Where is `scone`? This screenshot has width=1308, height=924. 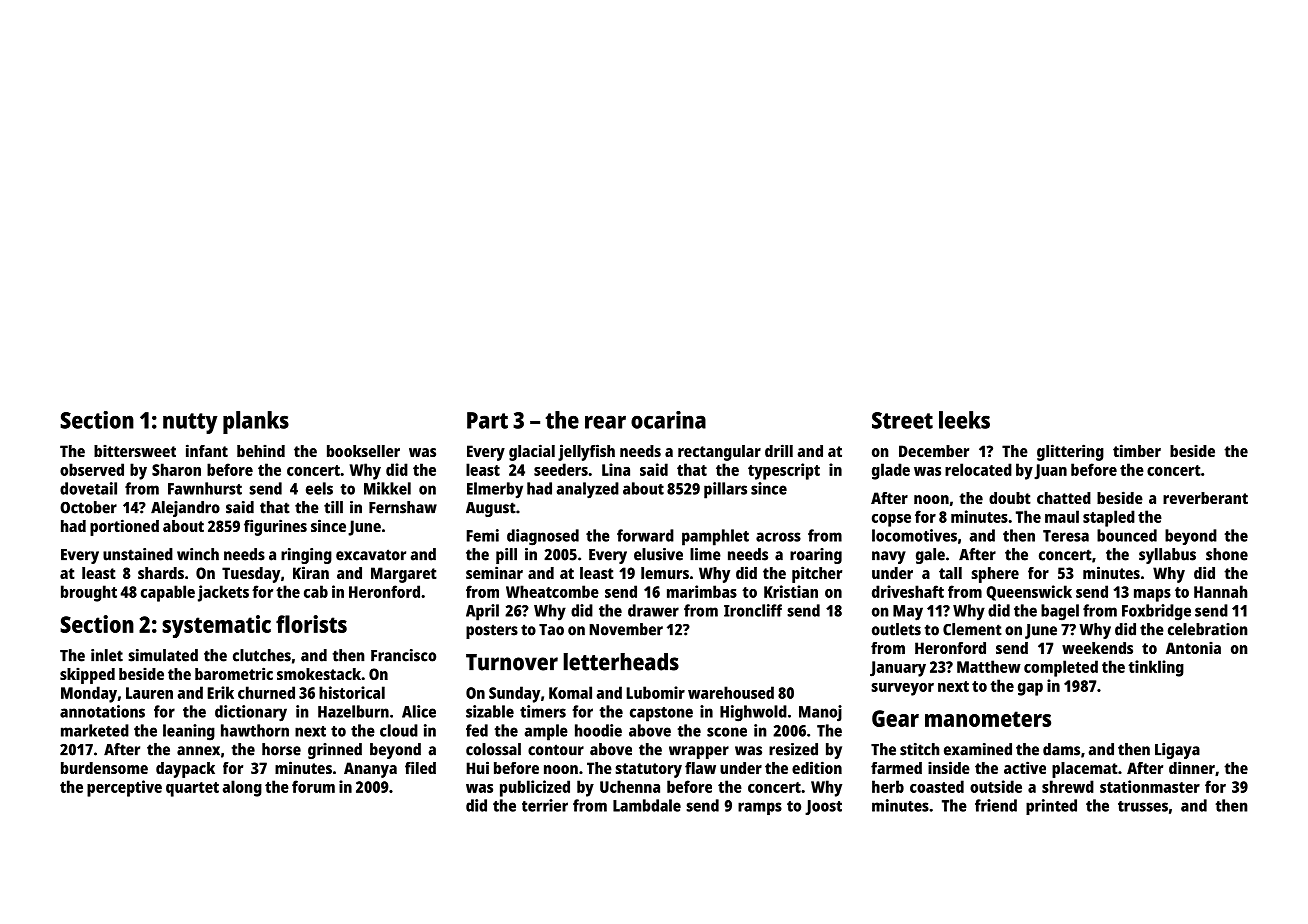
scone is located at coordinates (727, 732).
